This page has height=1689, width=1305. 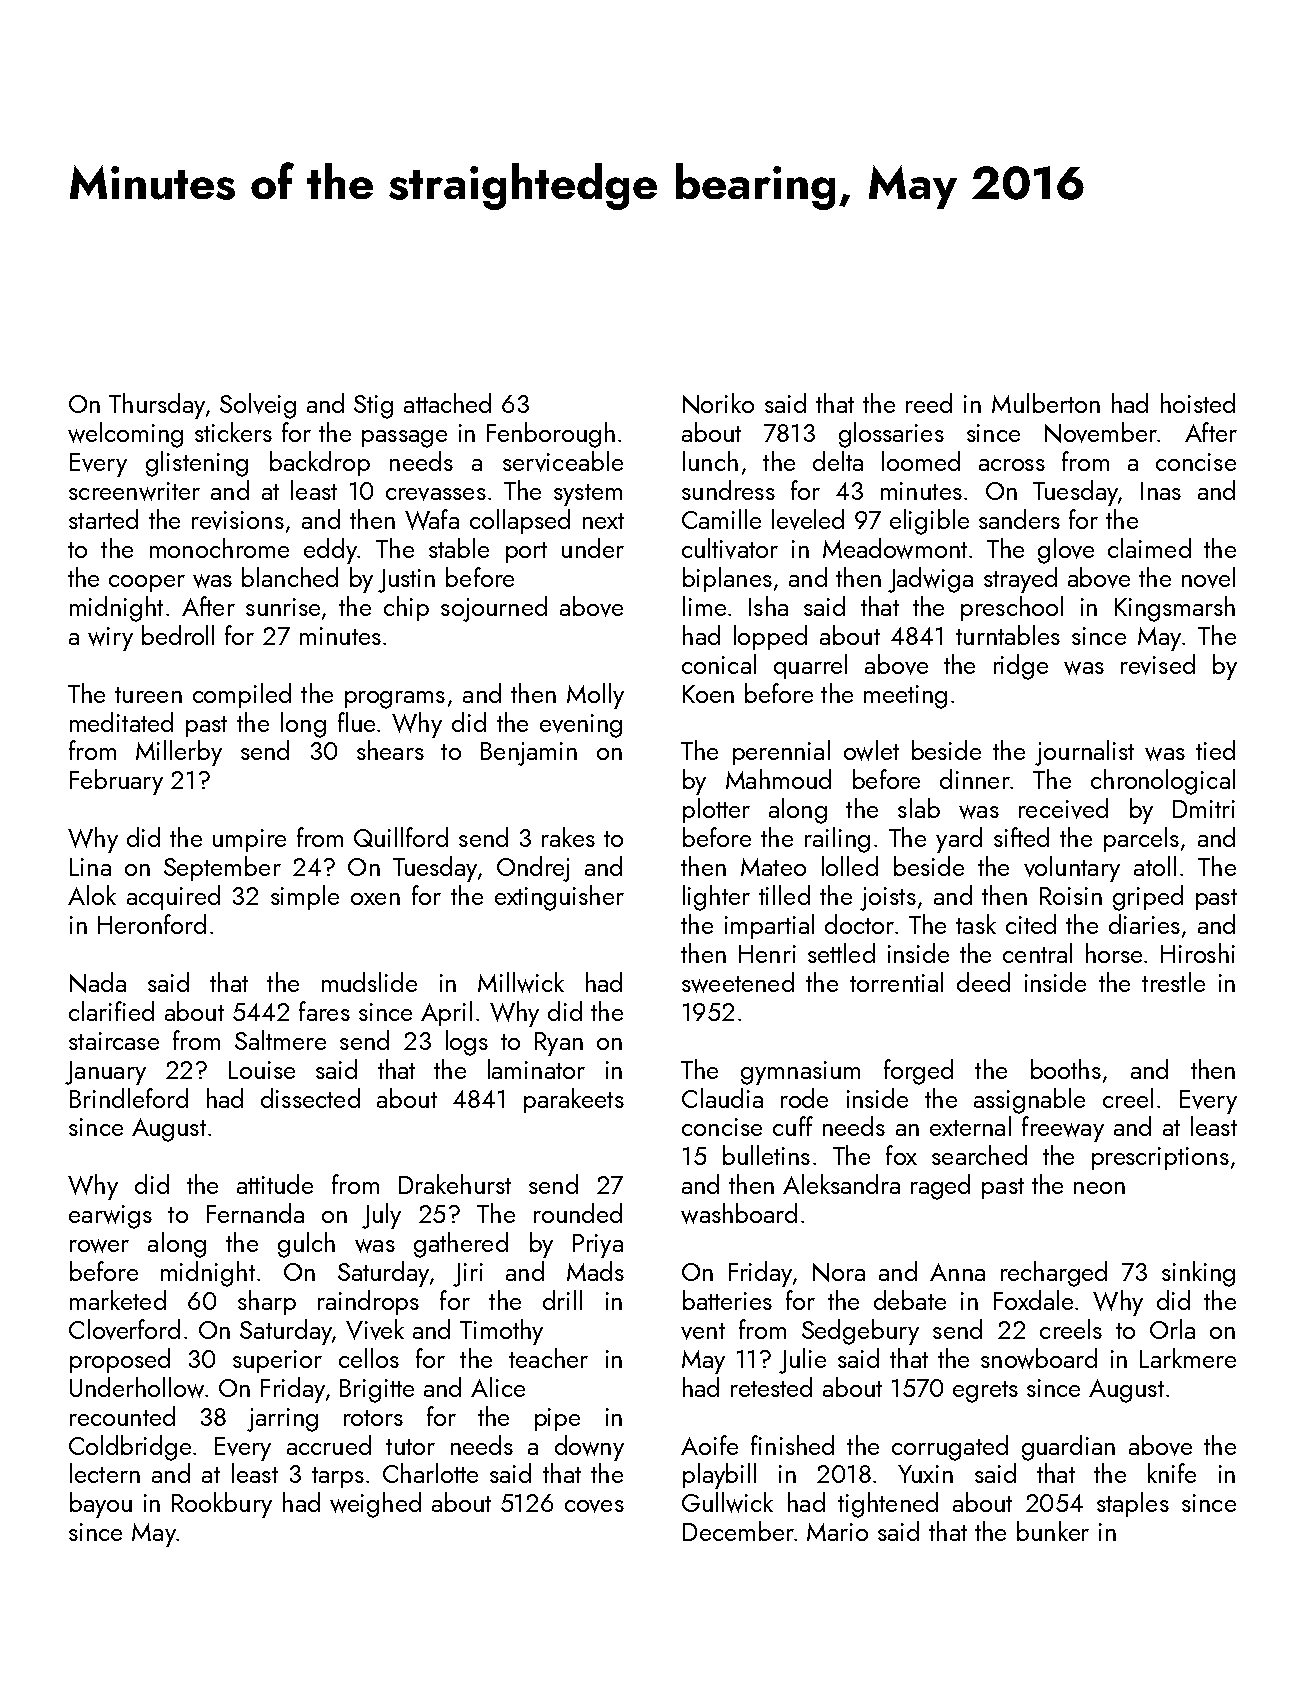 I want to click on Camille, so click(x=721, y=519).
